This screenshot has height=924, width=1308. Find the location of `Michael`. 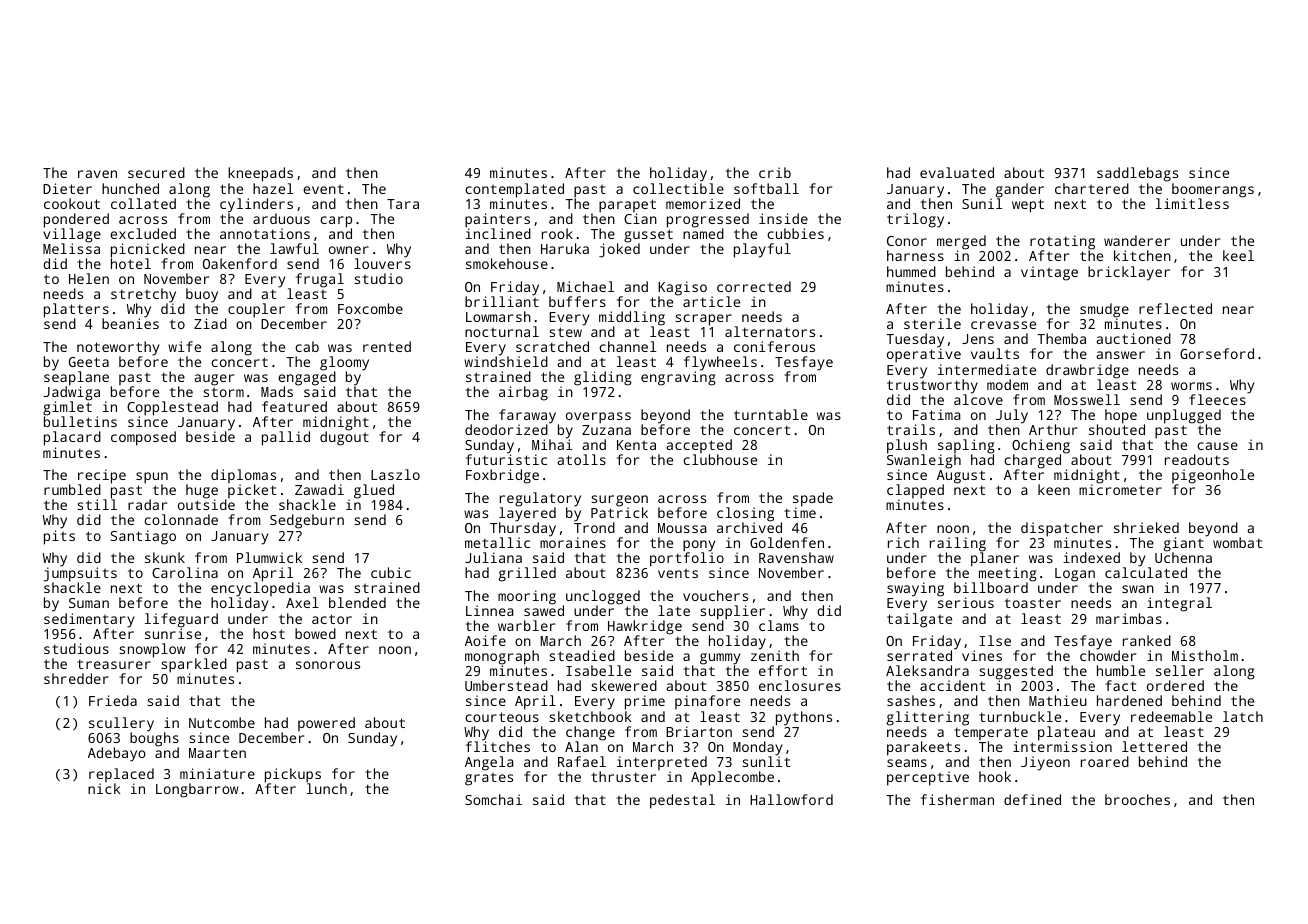

Michael is located at coordinates (585, 286).
